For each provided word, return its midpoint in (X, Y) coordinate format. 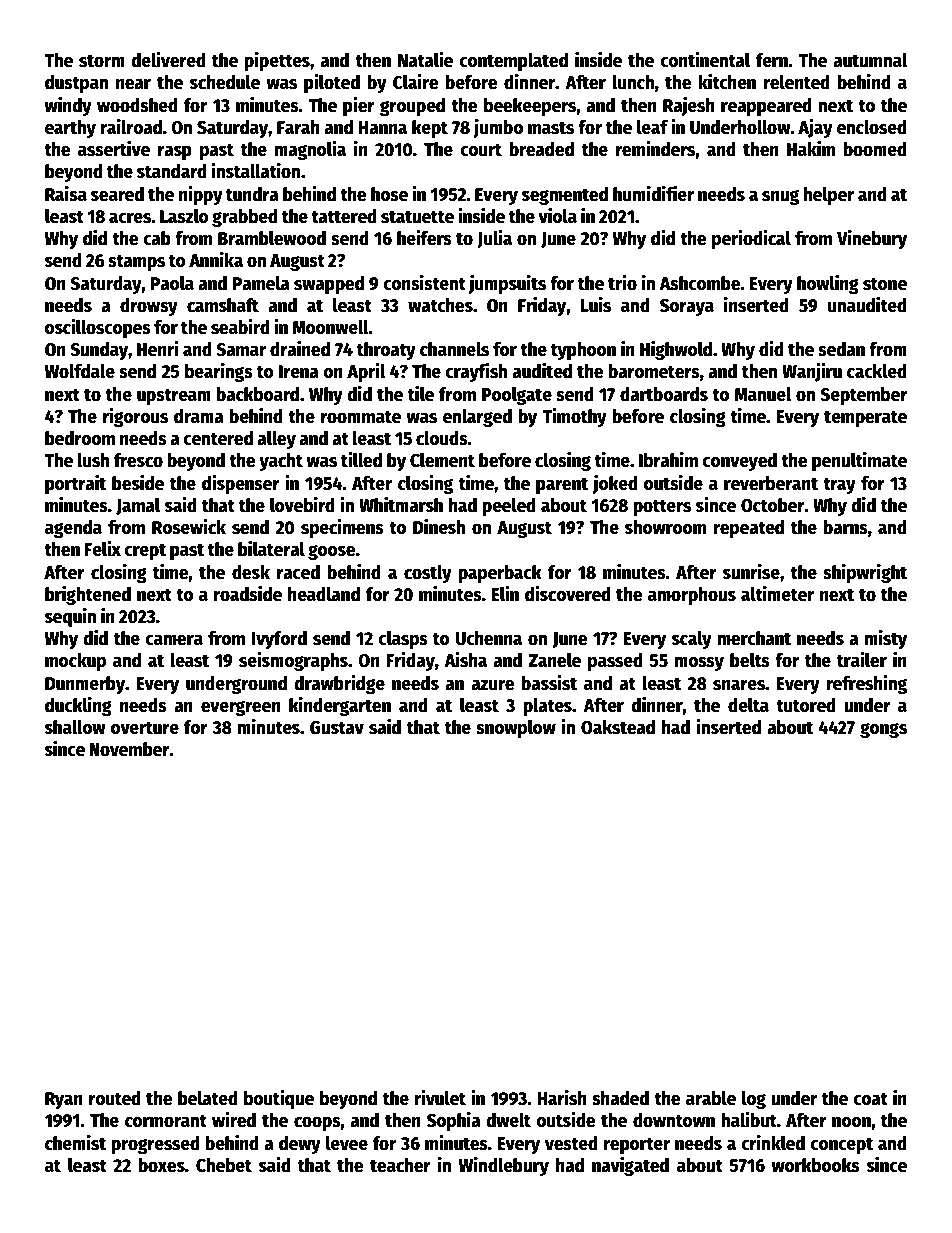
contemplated (513, 62)
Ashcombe (700, 283)
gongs (883, 730)
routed (115, 1098)
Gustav (337, 728)
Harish (562, 1098)
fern (772, 60)
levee (347, 1143)
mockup (75, 662)
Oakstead (618, 727)
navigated (630, 1166)
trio (622, 283)
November (130, 749)
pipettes (277, 61)
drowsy (149, 307)
